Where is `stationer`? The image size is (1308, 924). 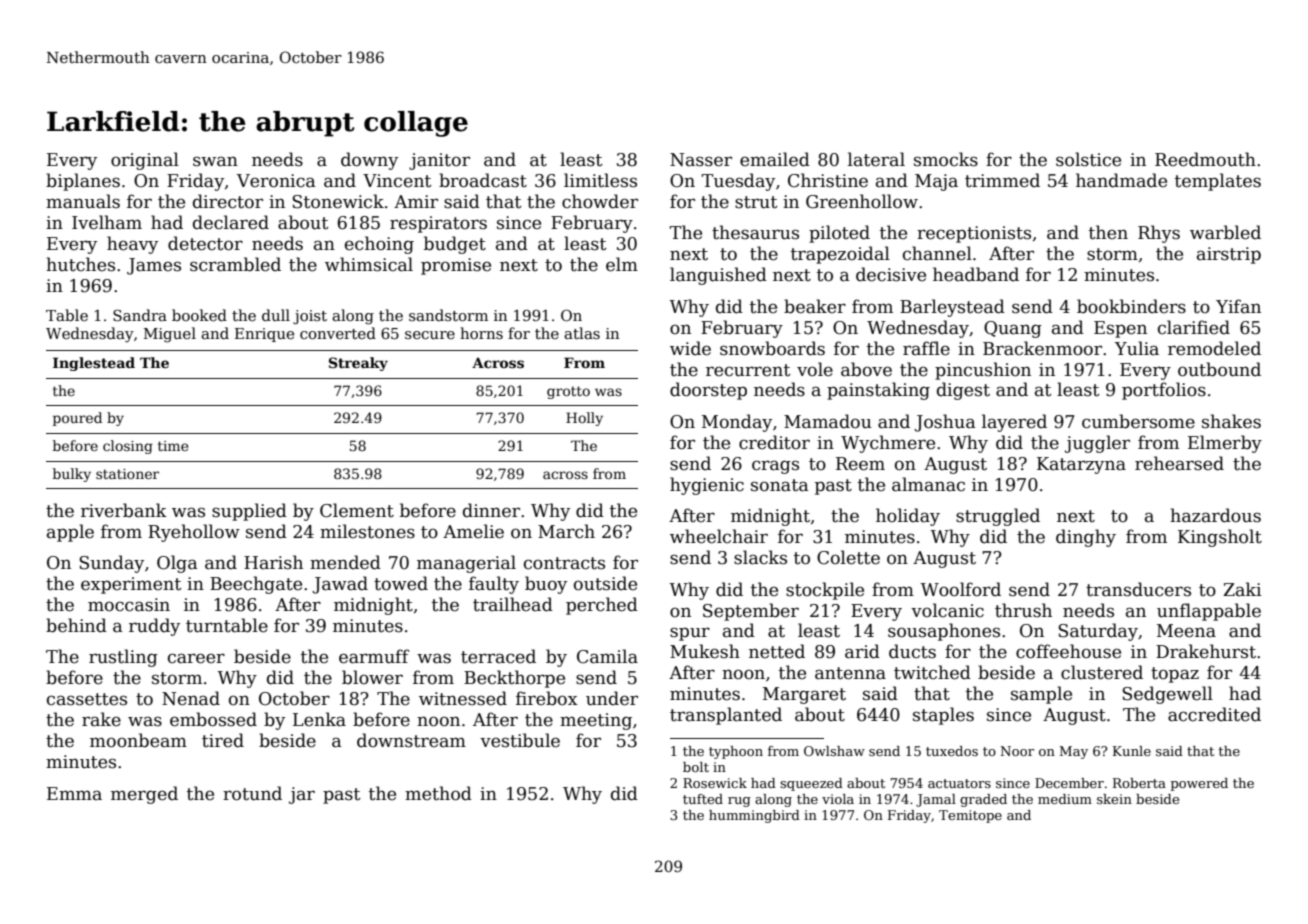 stationer is located at coordinates (127, 474).
